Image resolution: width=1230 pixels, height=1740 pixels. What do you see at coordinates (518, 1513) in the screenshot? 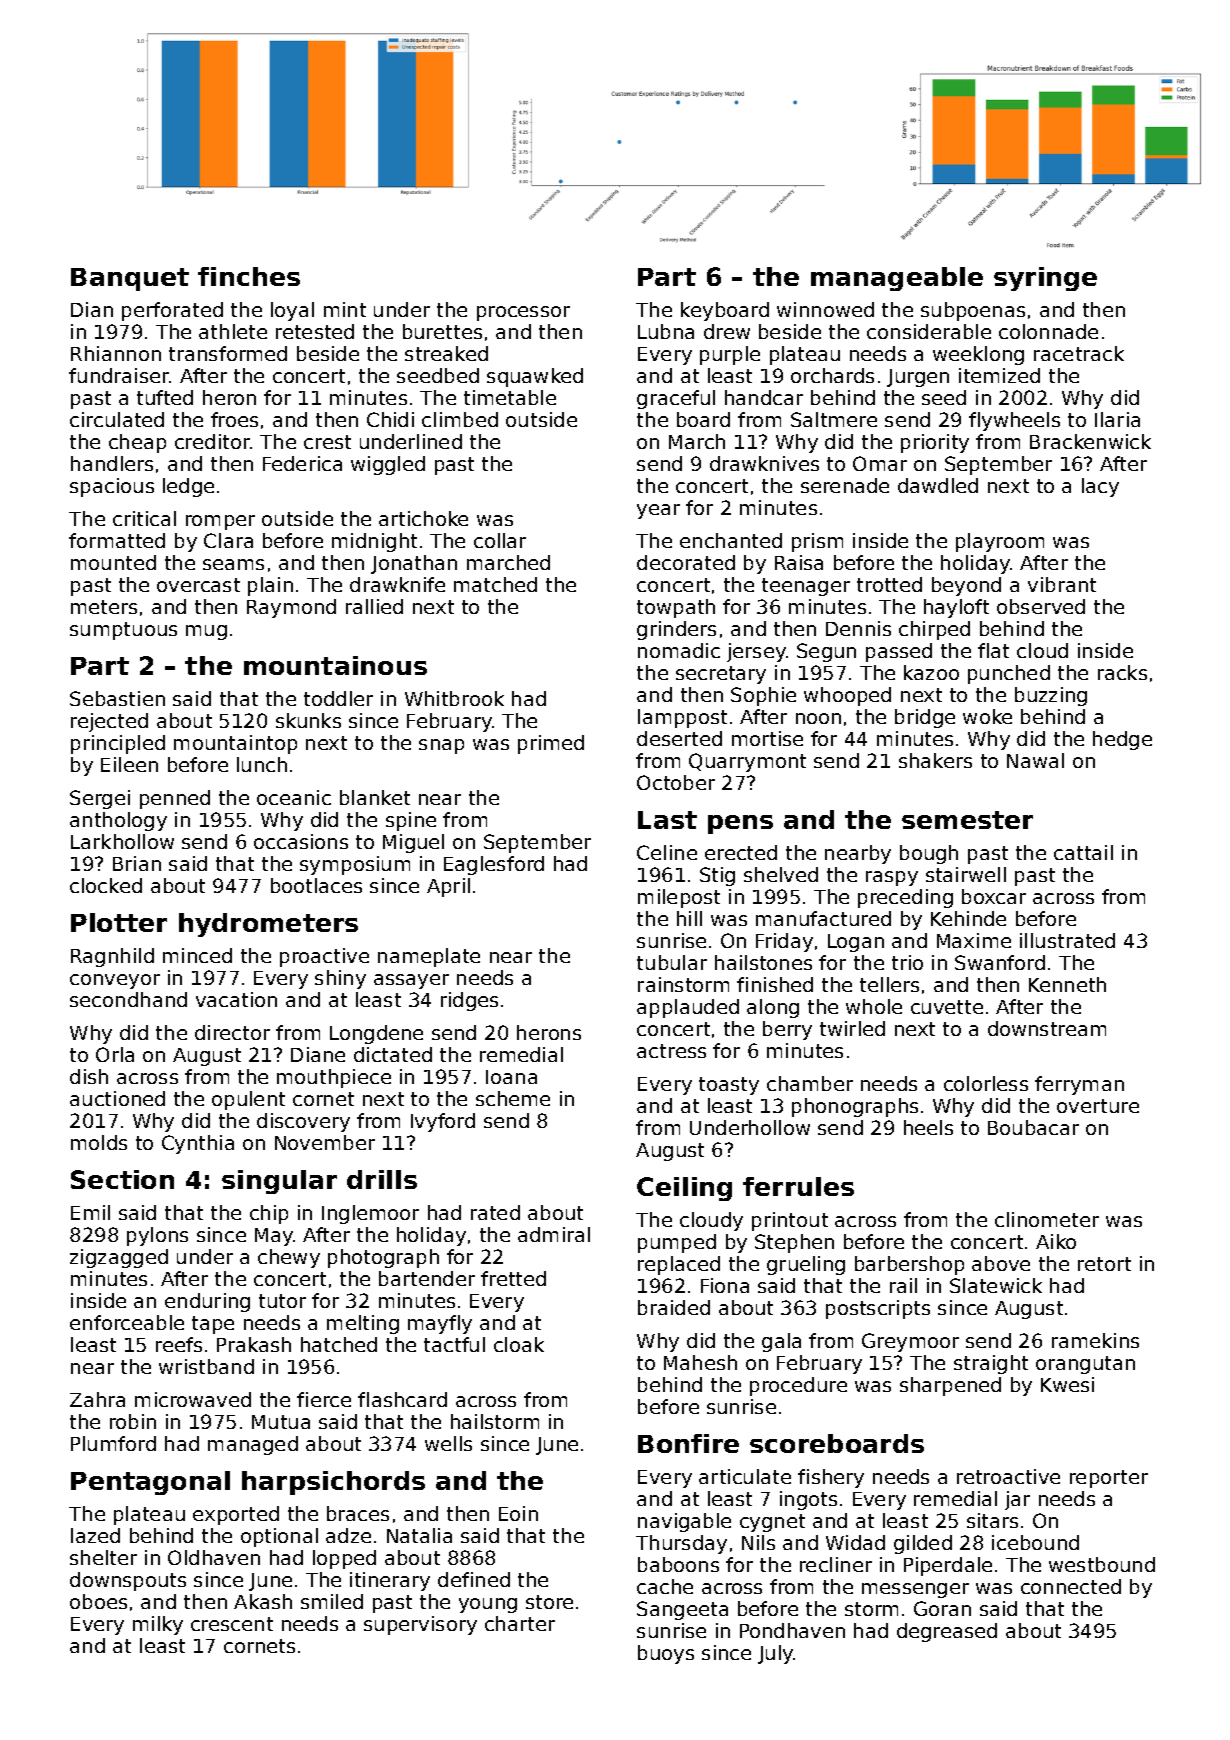
I see `Eoin` at bounding box center [518, 1513].
